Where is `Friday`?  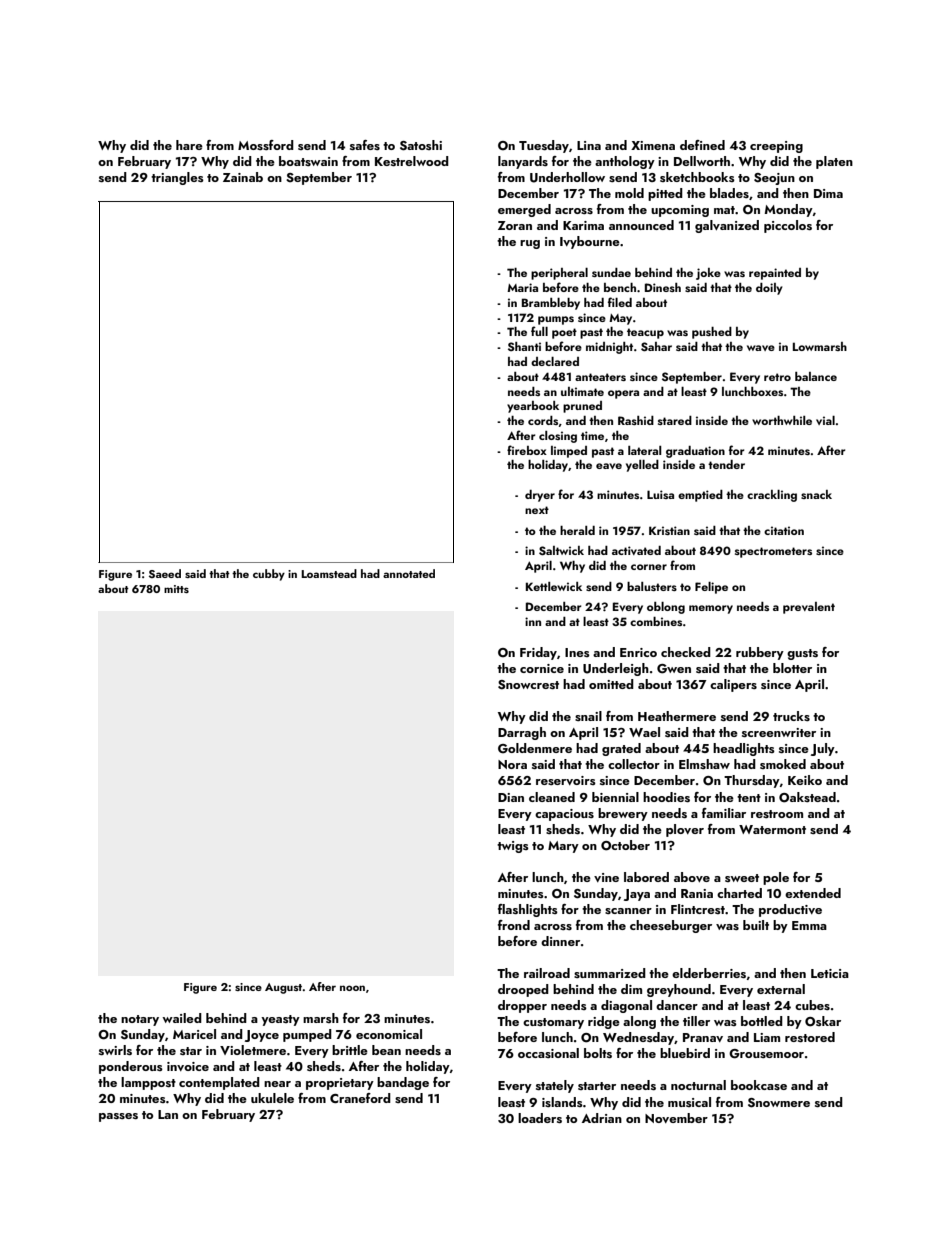 Friday is located at coordinates (538, 653).
